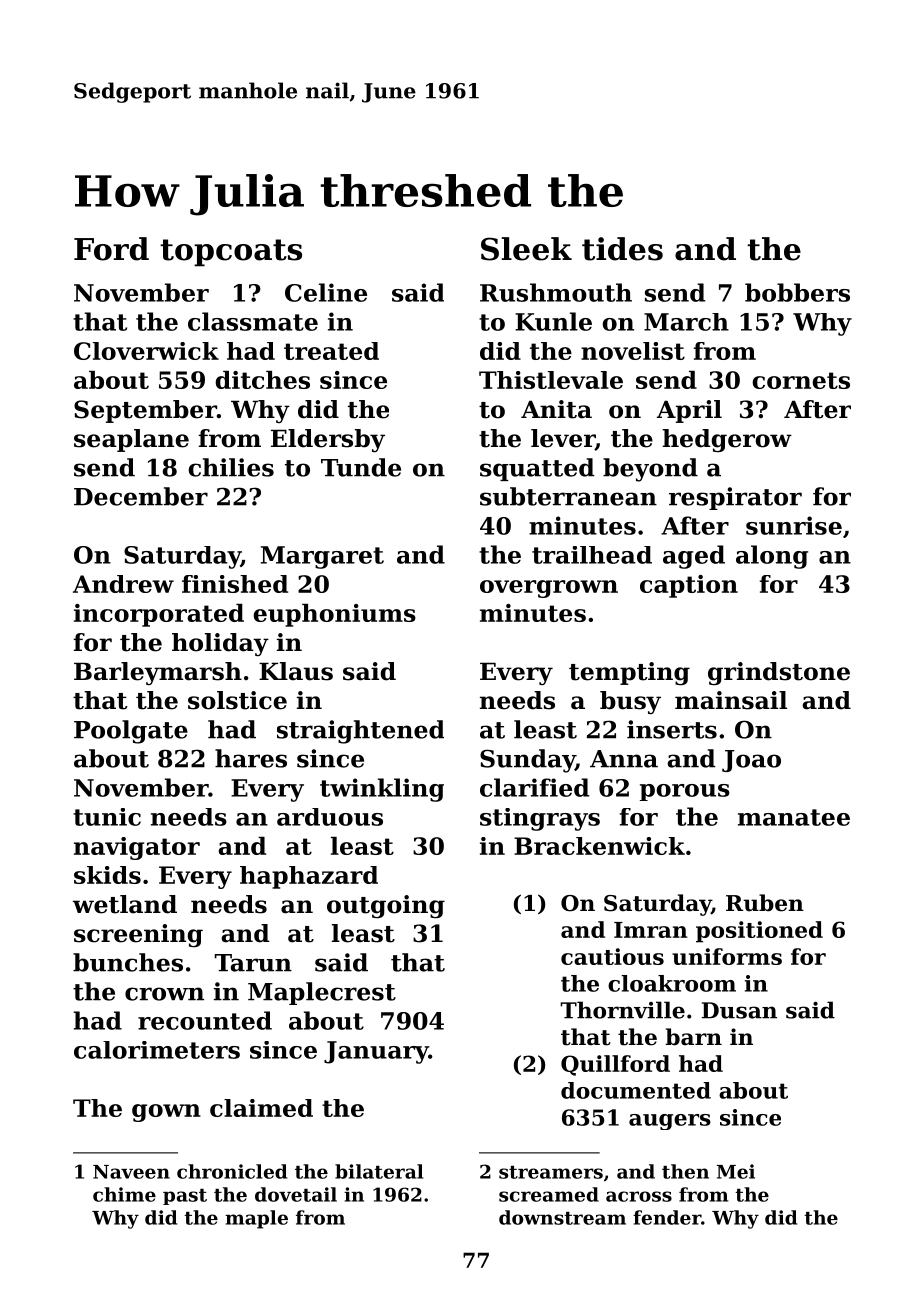  What do you see at coordinates (107, 817) in the screenshot?
I see `tunic` at bounding box center [107, 817].
